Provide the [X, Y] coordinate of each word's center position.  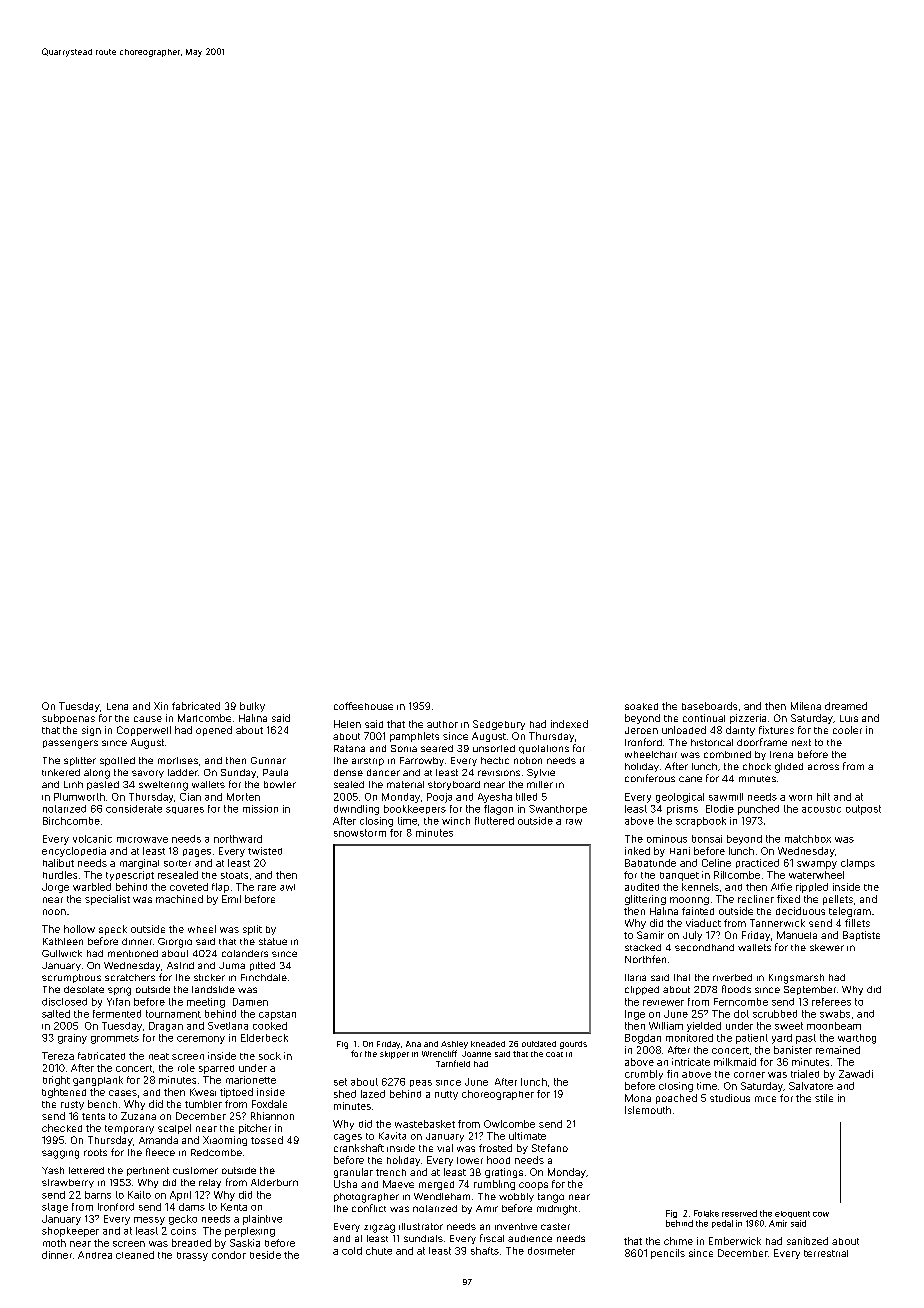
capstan [277, 1015]
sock [270, 1056]
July [692, 936]
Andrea [95, 1255]
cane [690, 779]
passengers [70, 744]
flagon [498, 810]
